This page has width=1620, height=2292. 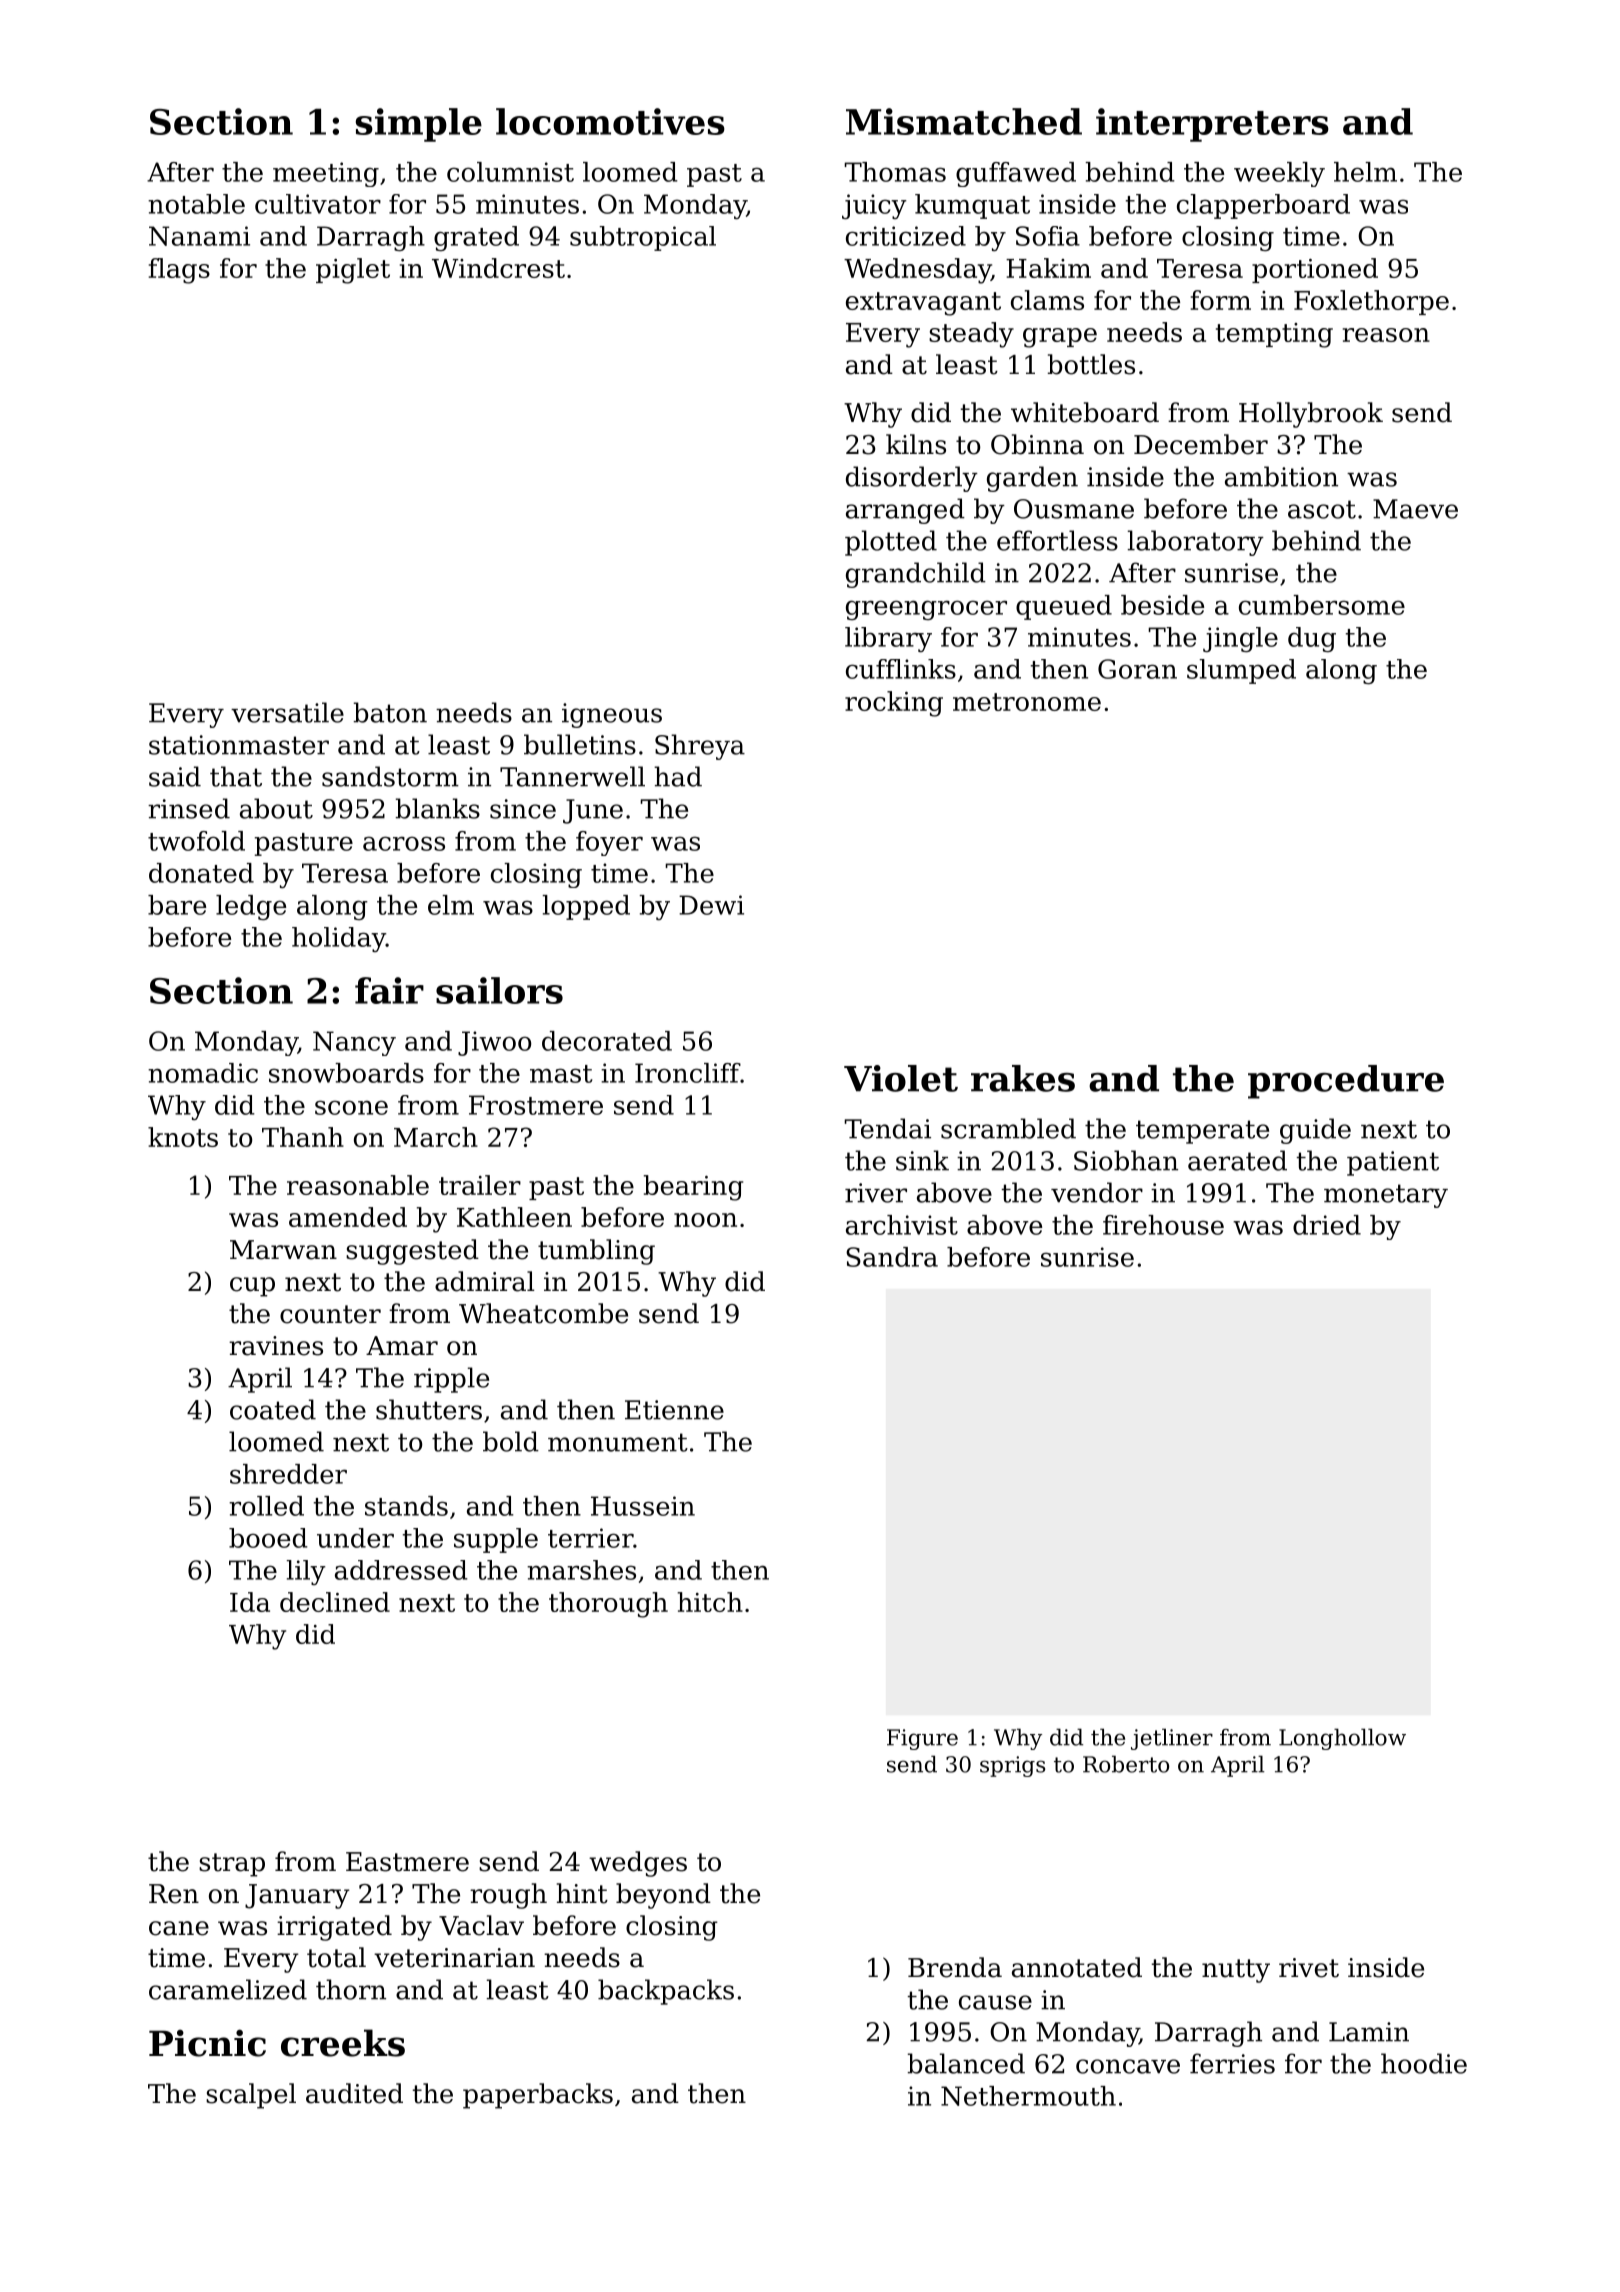 I want to click on jetliner, so click(x=1172, y=1739).
